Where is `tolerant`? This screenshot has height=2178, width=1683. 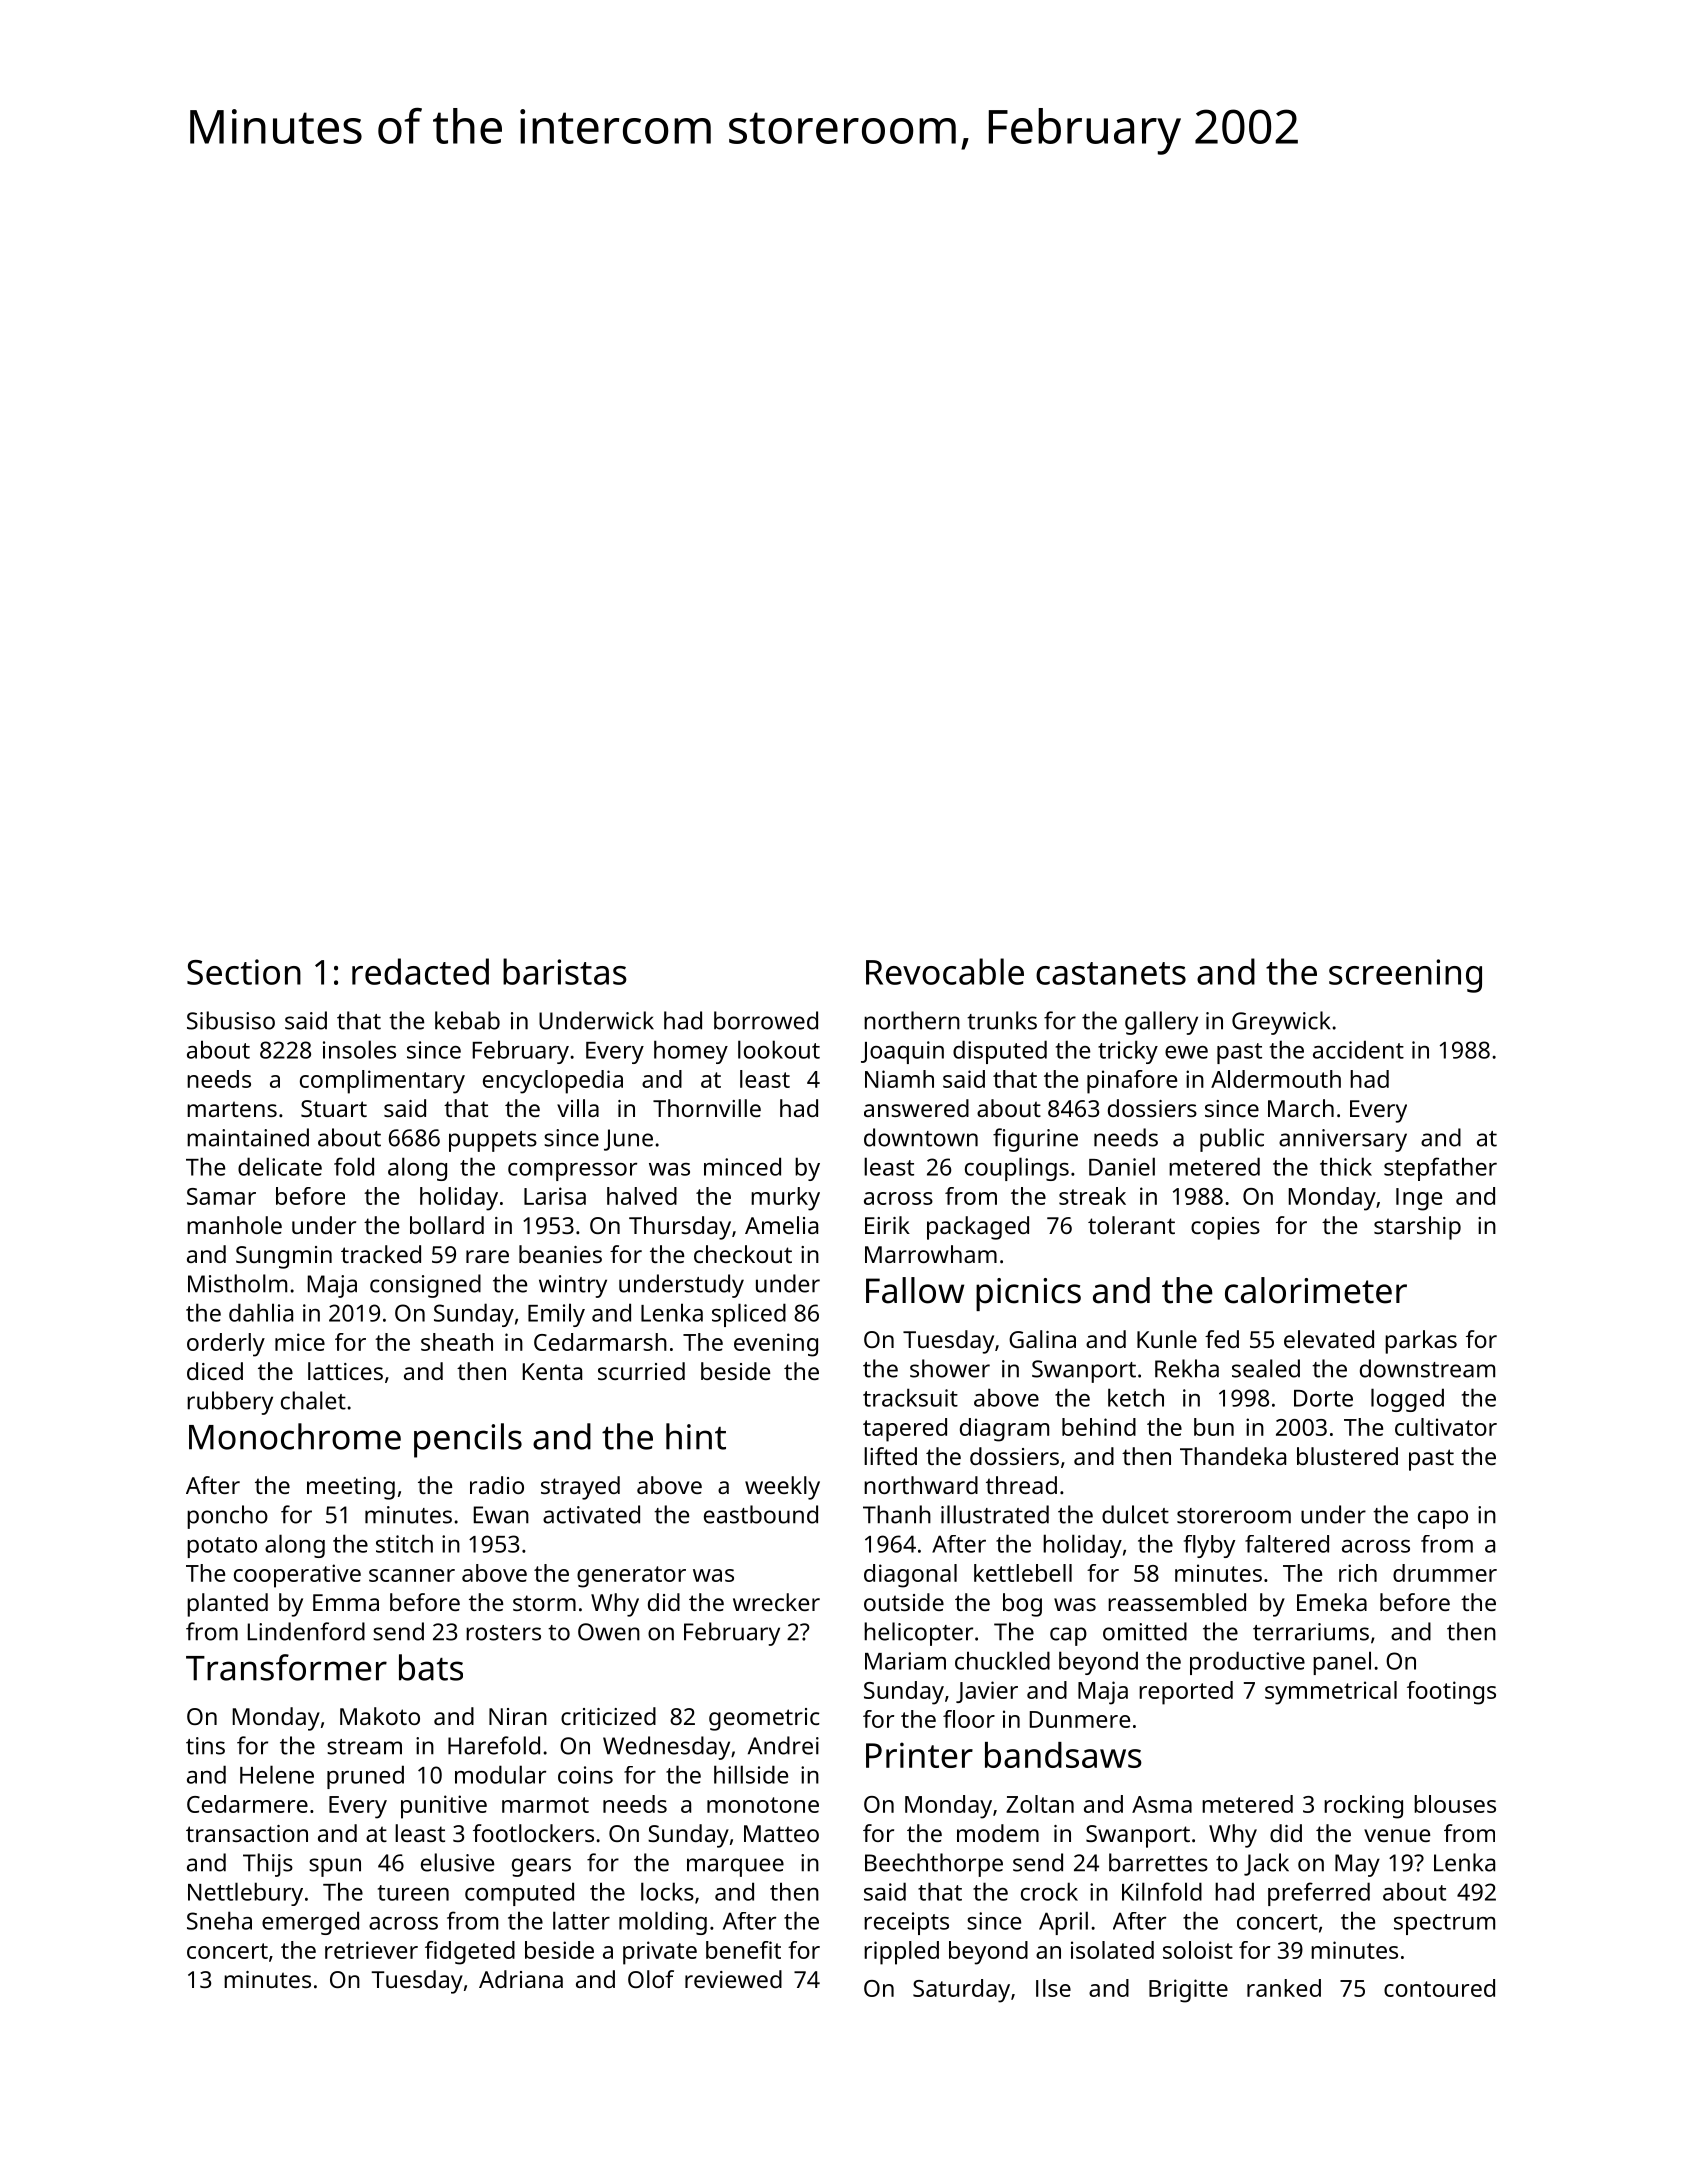
tolerant is located at coordinates (1131, 1225).
